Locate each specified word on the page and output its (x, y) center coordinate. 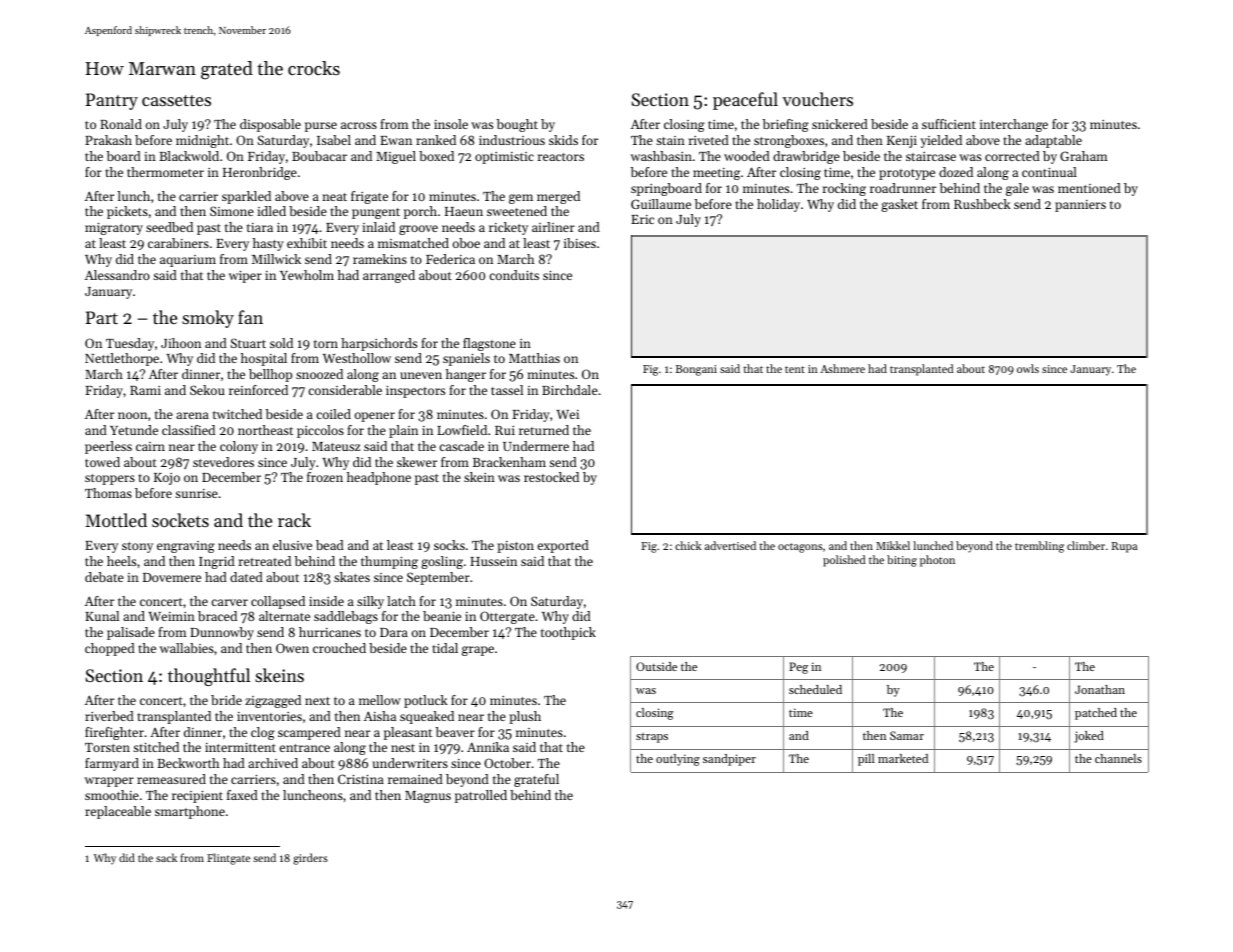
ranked (436, 140)
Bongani (696, 370)
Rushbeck (982, 204)
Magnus (428, 797)
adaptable (1053, 141)
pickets (127, 212)
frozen (325, 477)
